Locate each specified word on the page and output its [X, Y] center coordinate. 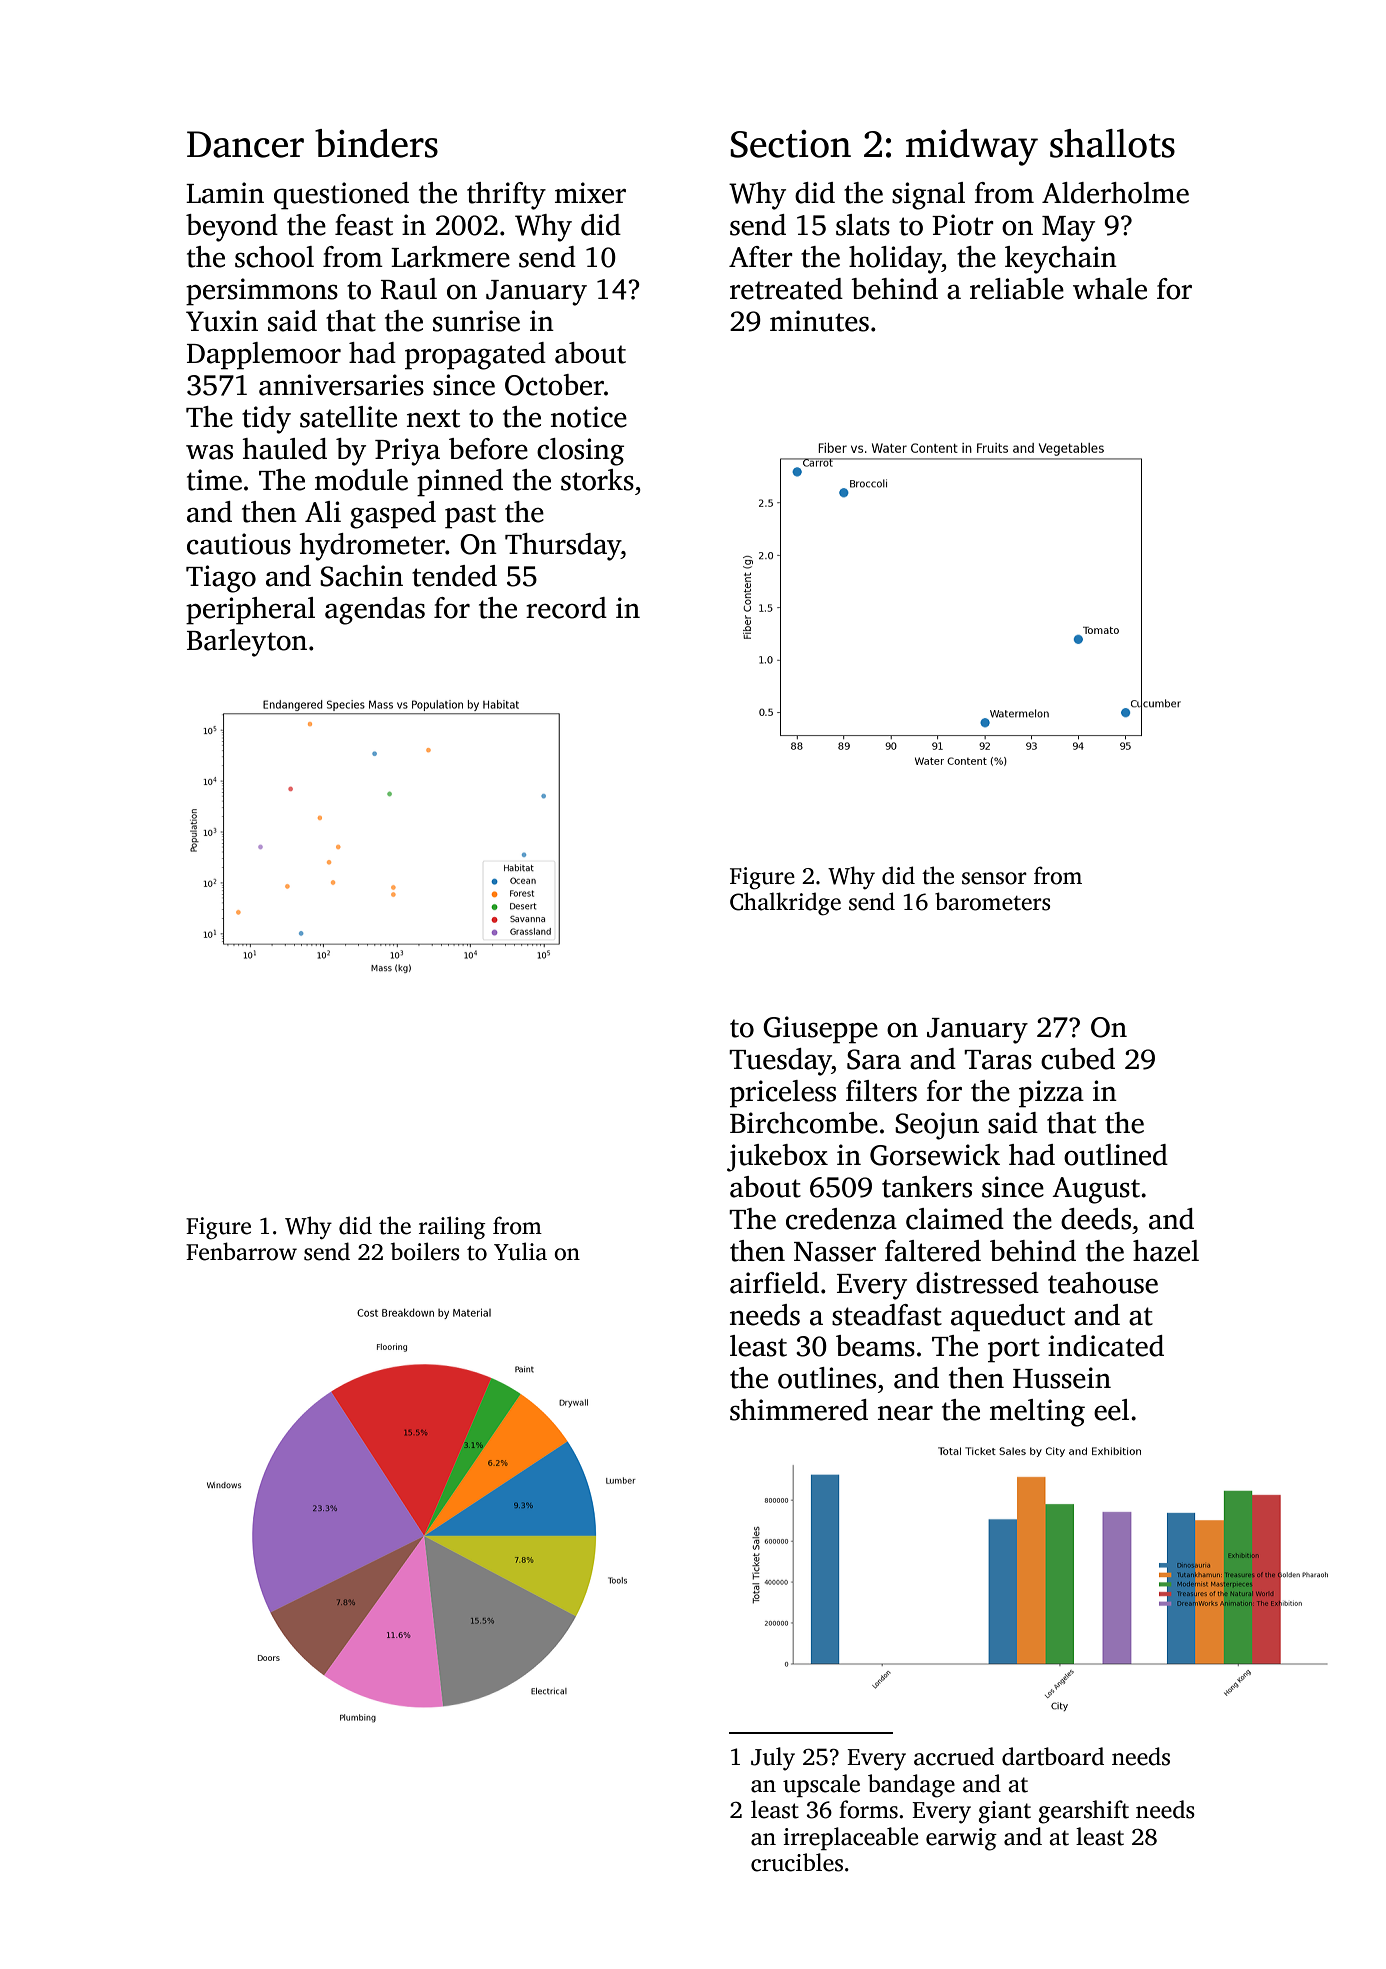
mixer [590, 193]
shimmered [799, 1410]
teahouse [1103, 1283]
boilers [425, 1251]
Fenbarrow [241, 1251]
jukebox [777, 1158]
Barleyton [247, 643]
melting [1037, 1413]
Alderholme [1115, 193]
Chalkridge [785, 904]
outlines [827, 1378]
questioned [341, 196]
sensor [994, 878]
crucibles [797, 1862]
